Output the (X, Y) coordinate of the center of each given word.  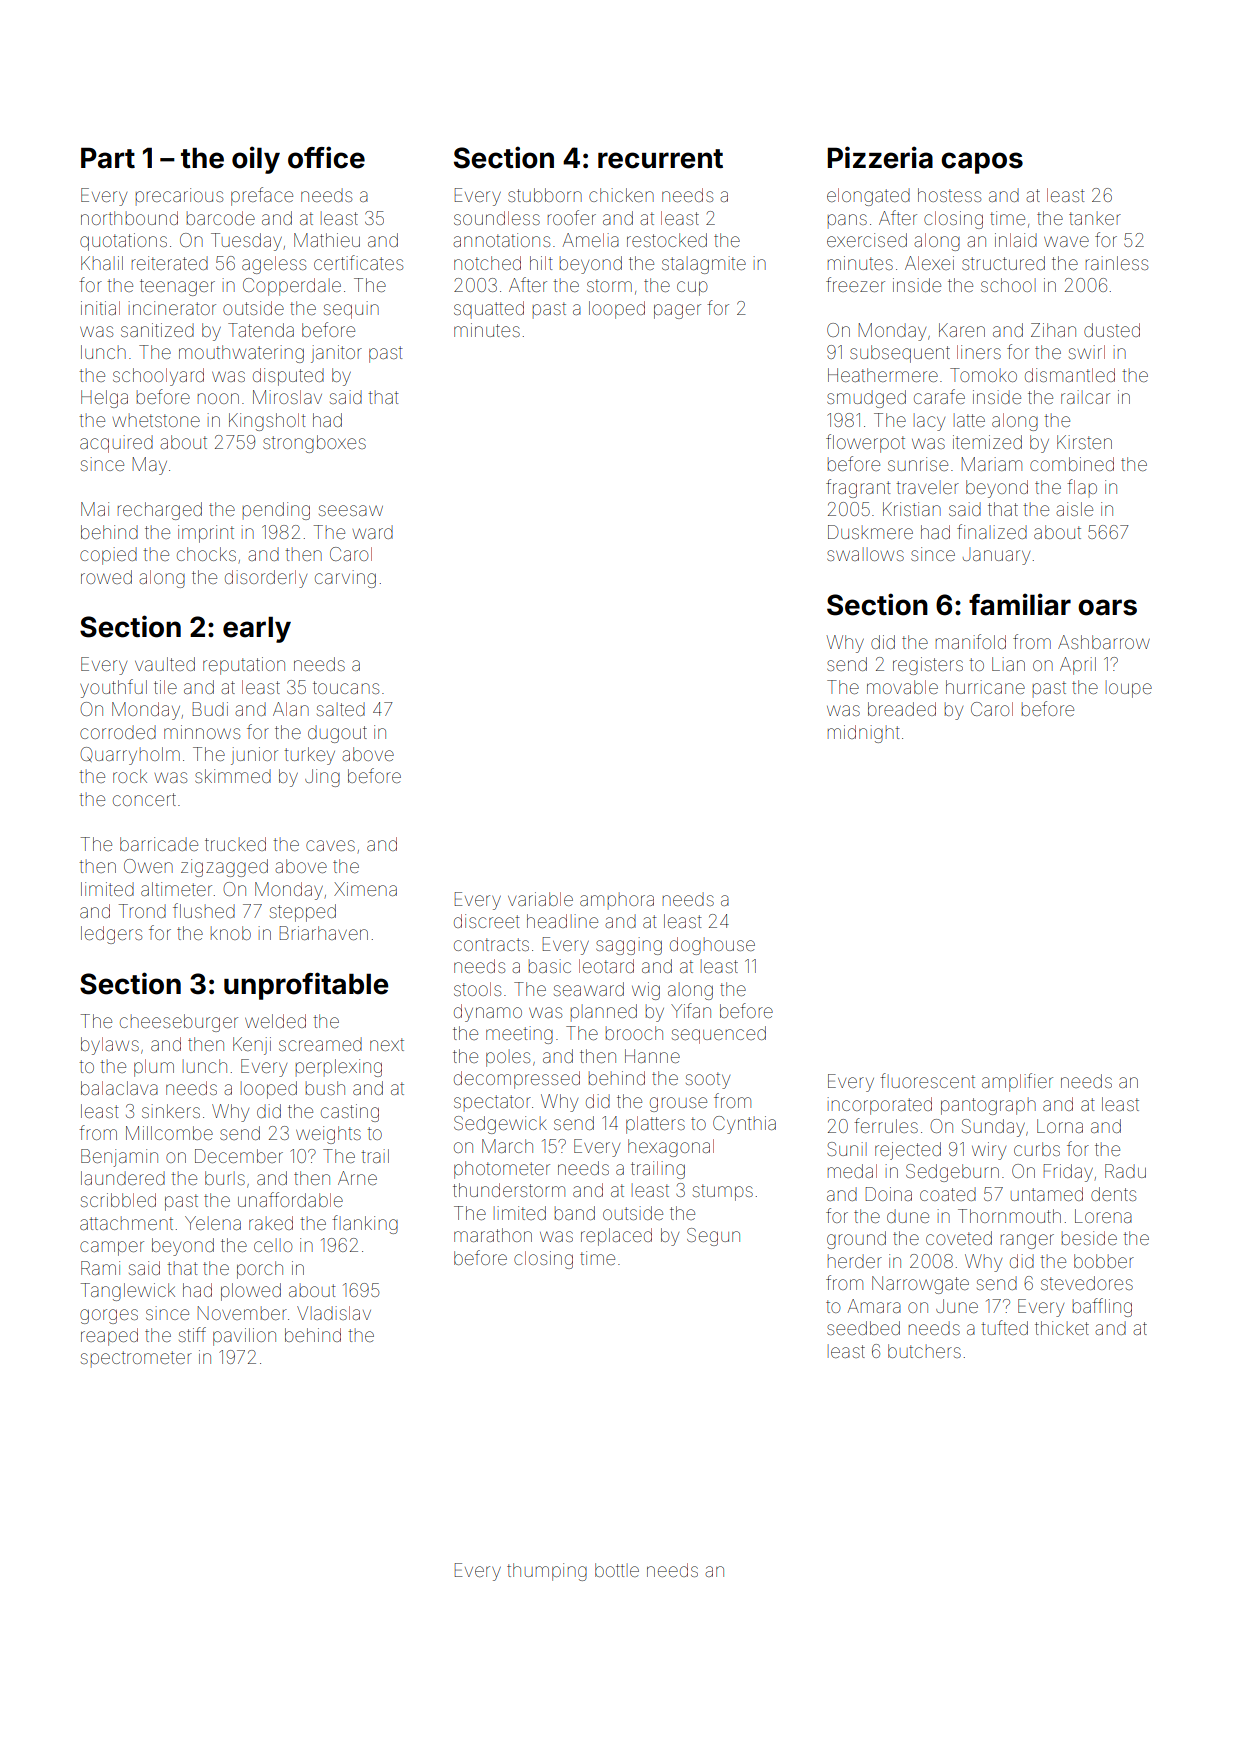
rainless (1117, 263)
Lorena (1103, 1216)
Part (108, 158)
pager (677, 311)
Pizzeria (880, 157)
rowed (106, 577)
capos (982, 163)
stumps (723, 1192)
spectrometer (136, 1359)
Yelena (213, 1223)
